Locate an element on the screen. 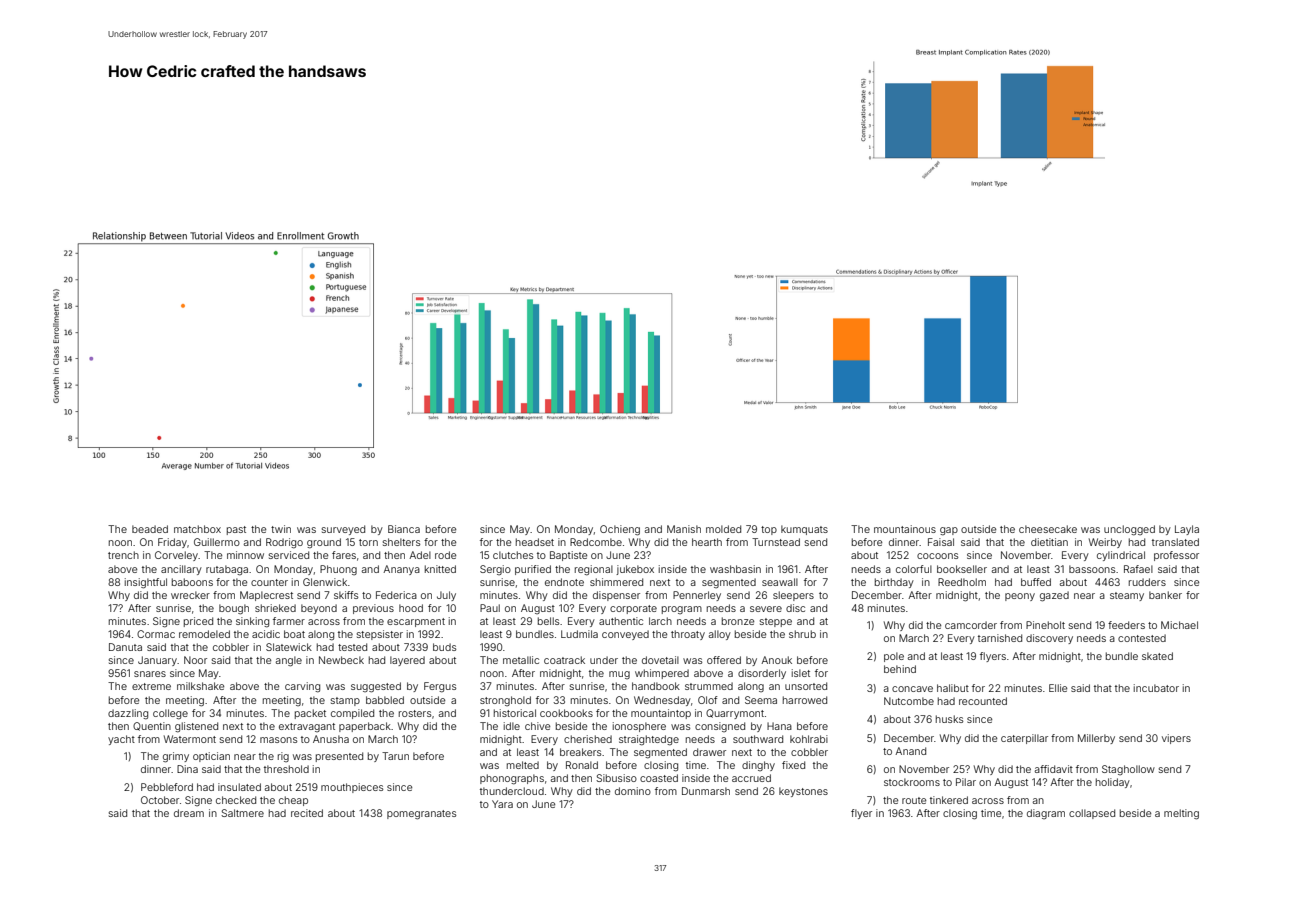 The height and width of the screenshot is (924, 1308). surveyed is located at coordinates (343, 530).
